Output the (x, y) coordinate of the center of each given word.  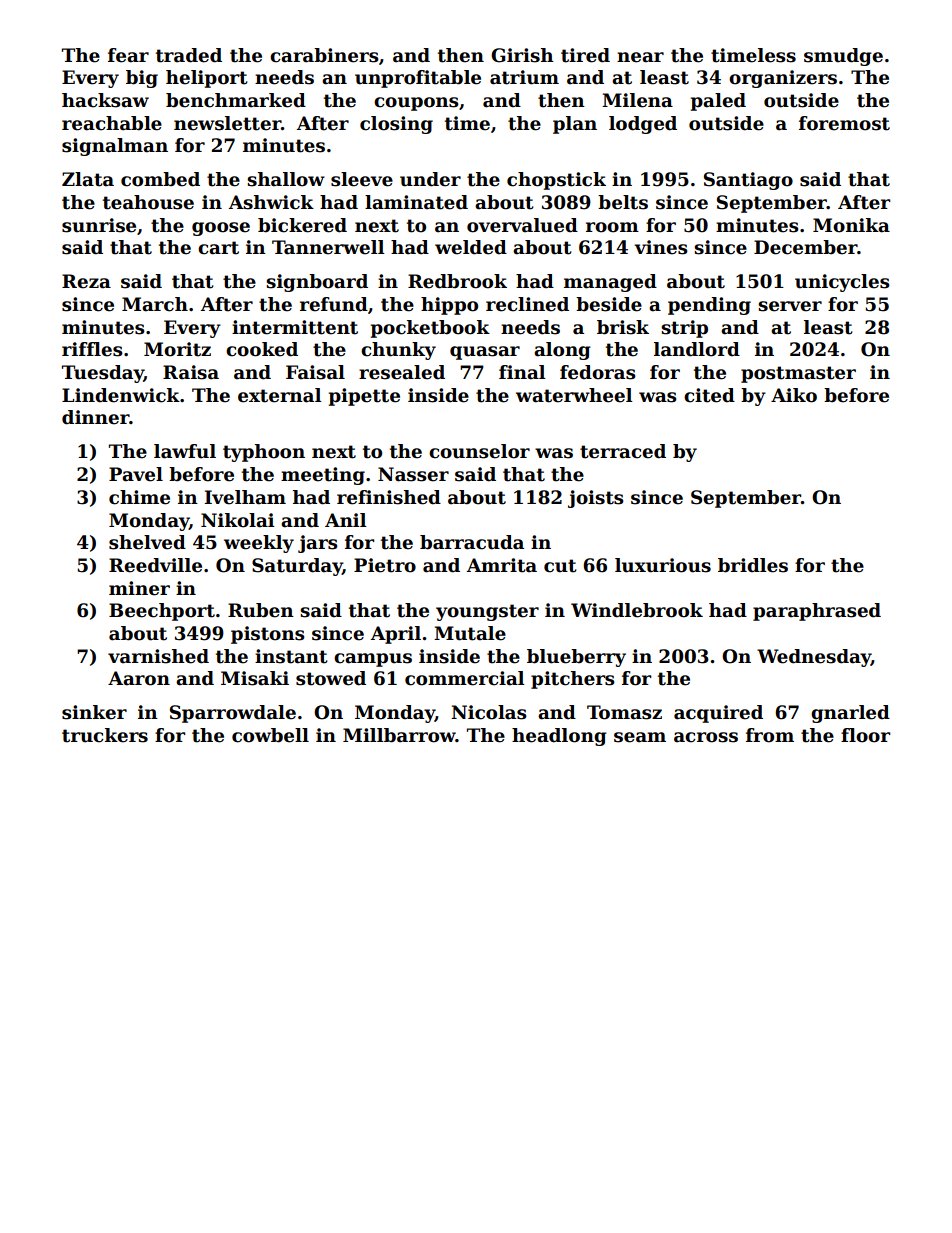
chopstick (556, 181)
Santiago (748, 181)
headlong (559, 737)
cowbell (270, 735)
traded (189, 55)
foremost (844, 123)
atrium (524, 77)
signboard (317, 283)
